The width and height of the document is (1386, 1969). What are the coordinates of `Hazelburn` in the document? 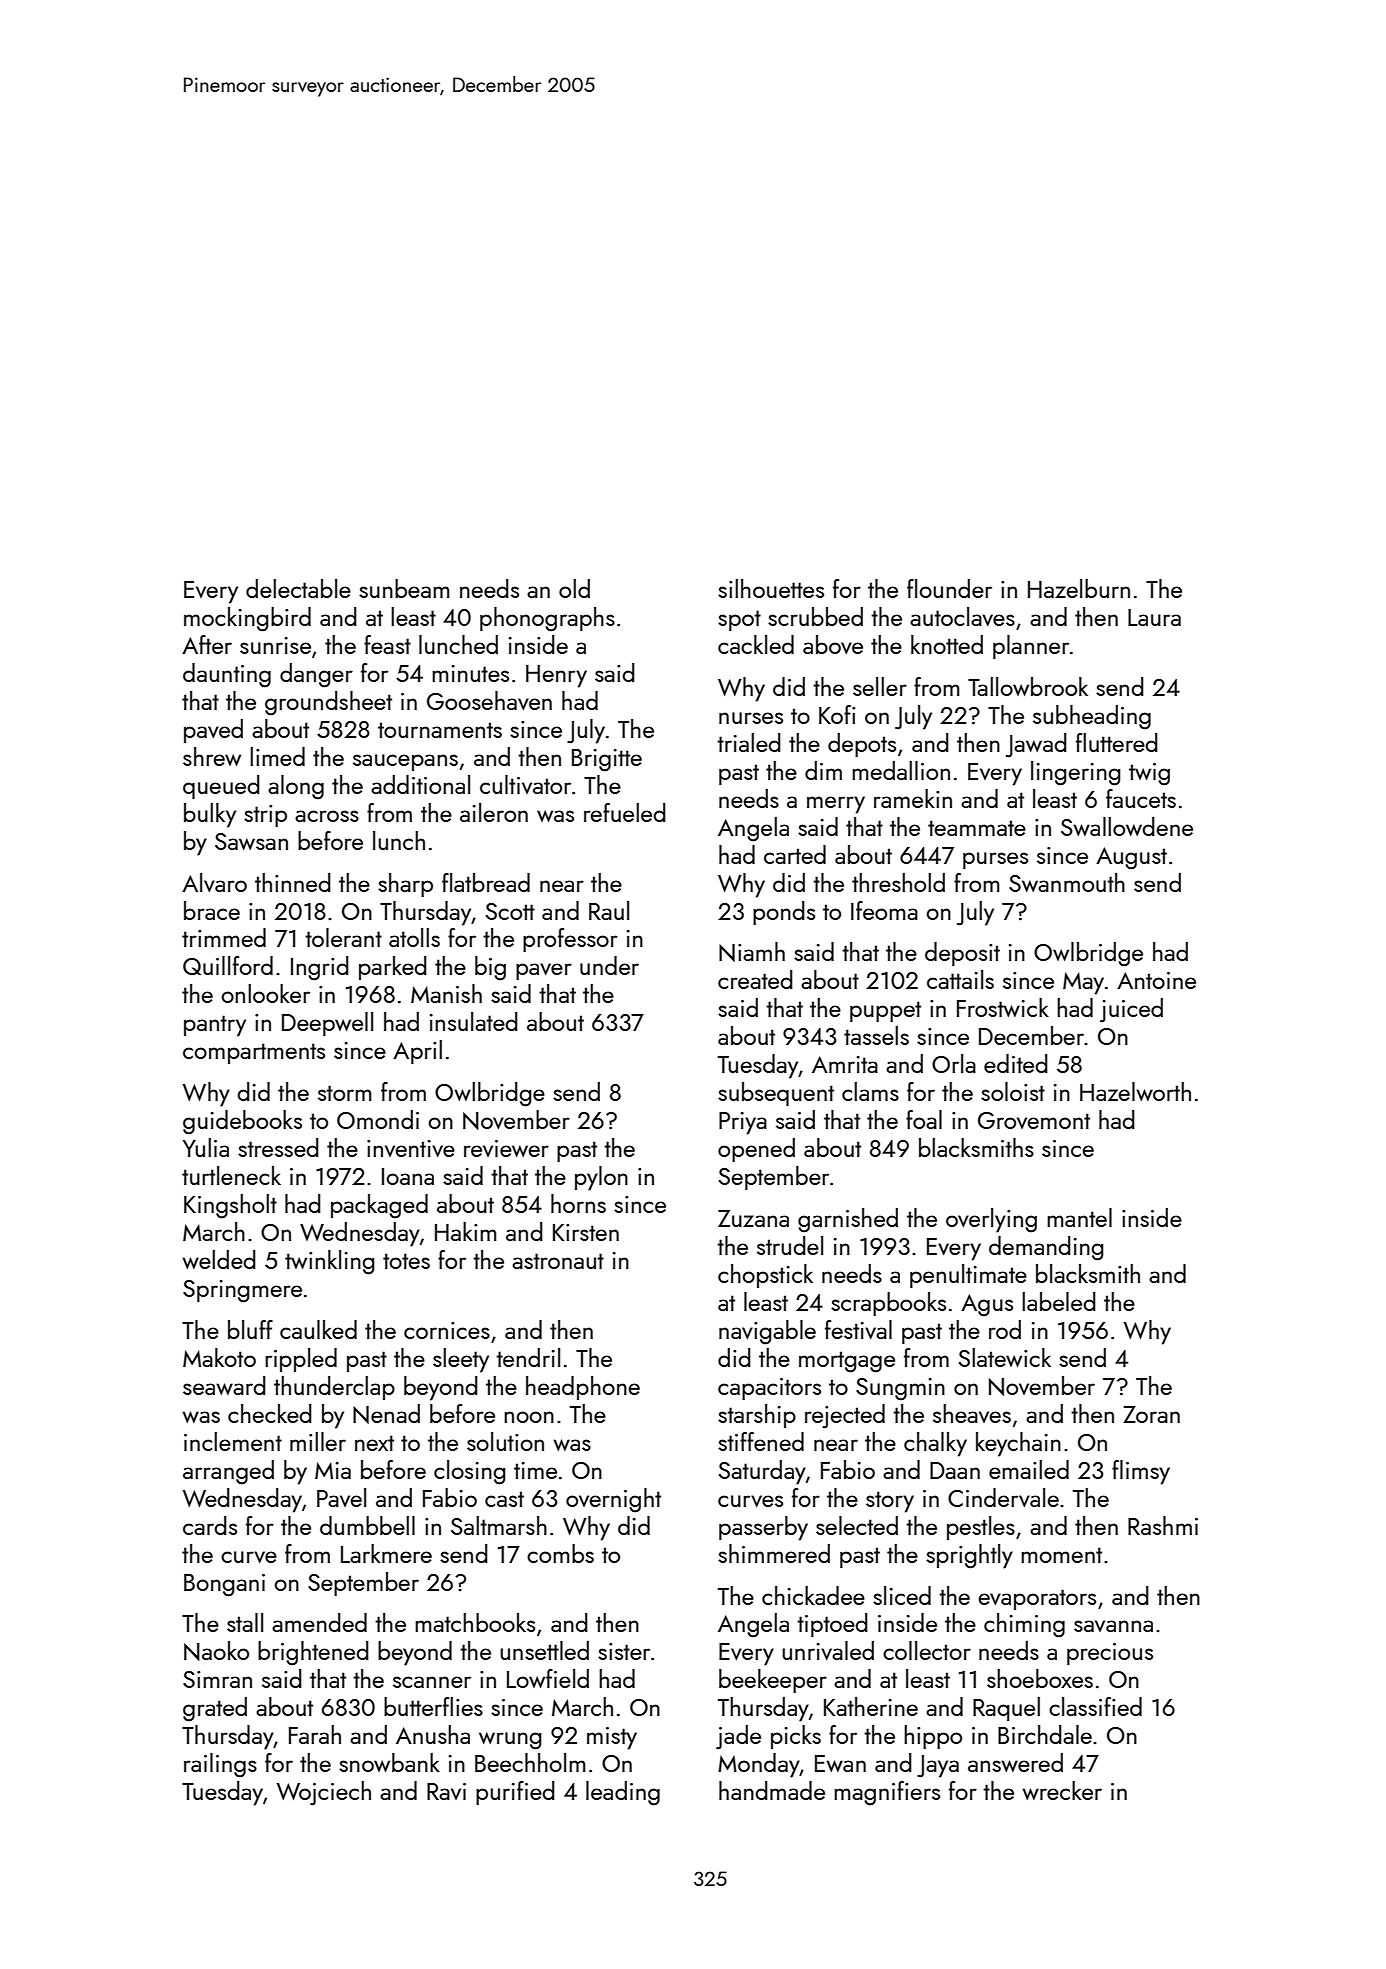 It's located at (1079, 588).
